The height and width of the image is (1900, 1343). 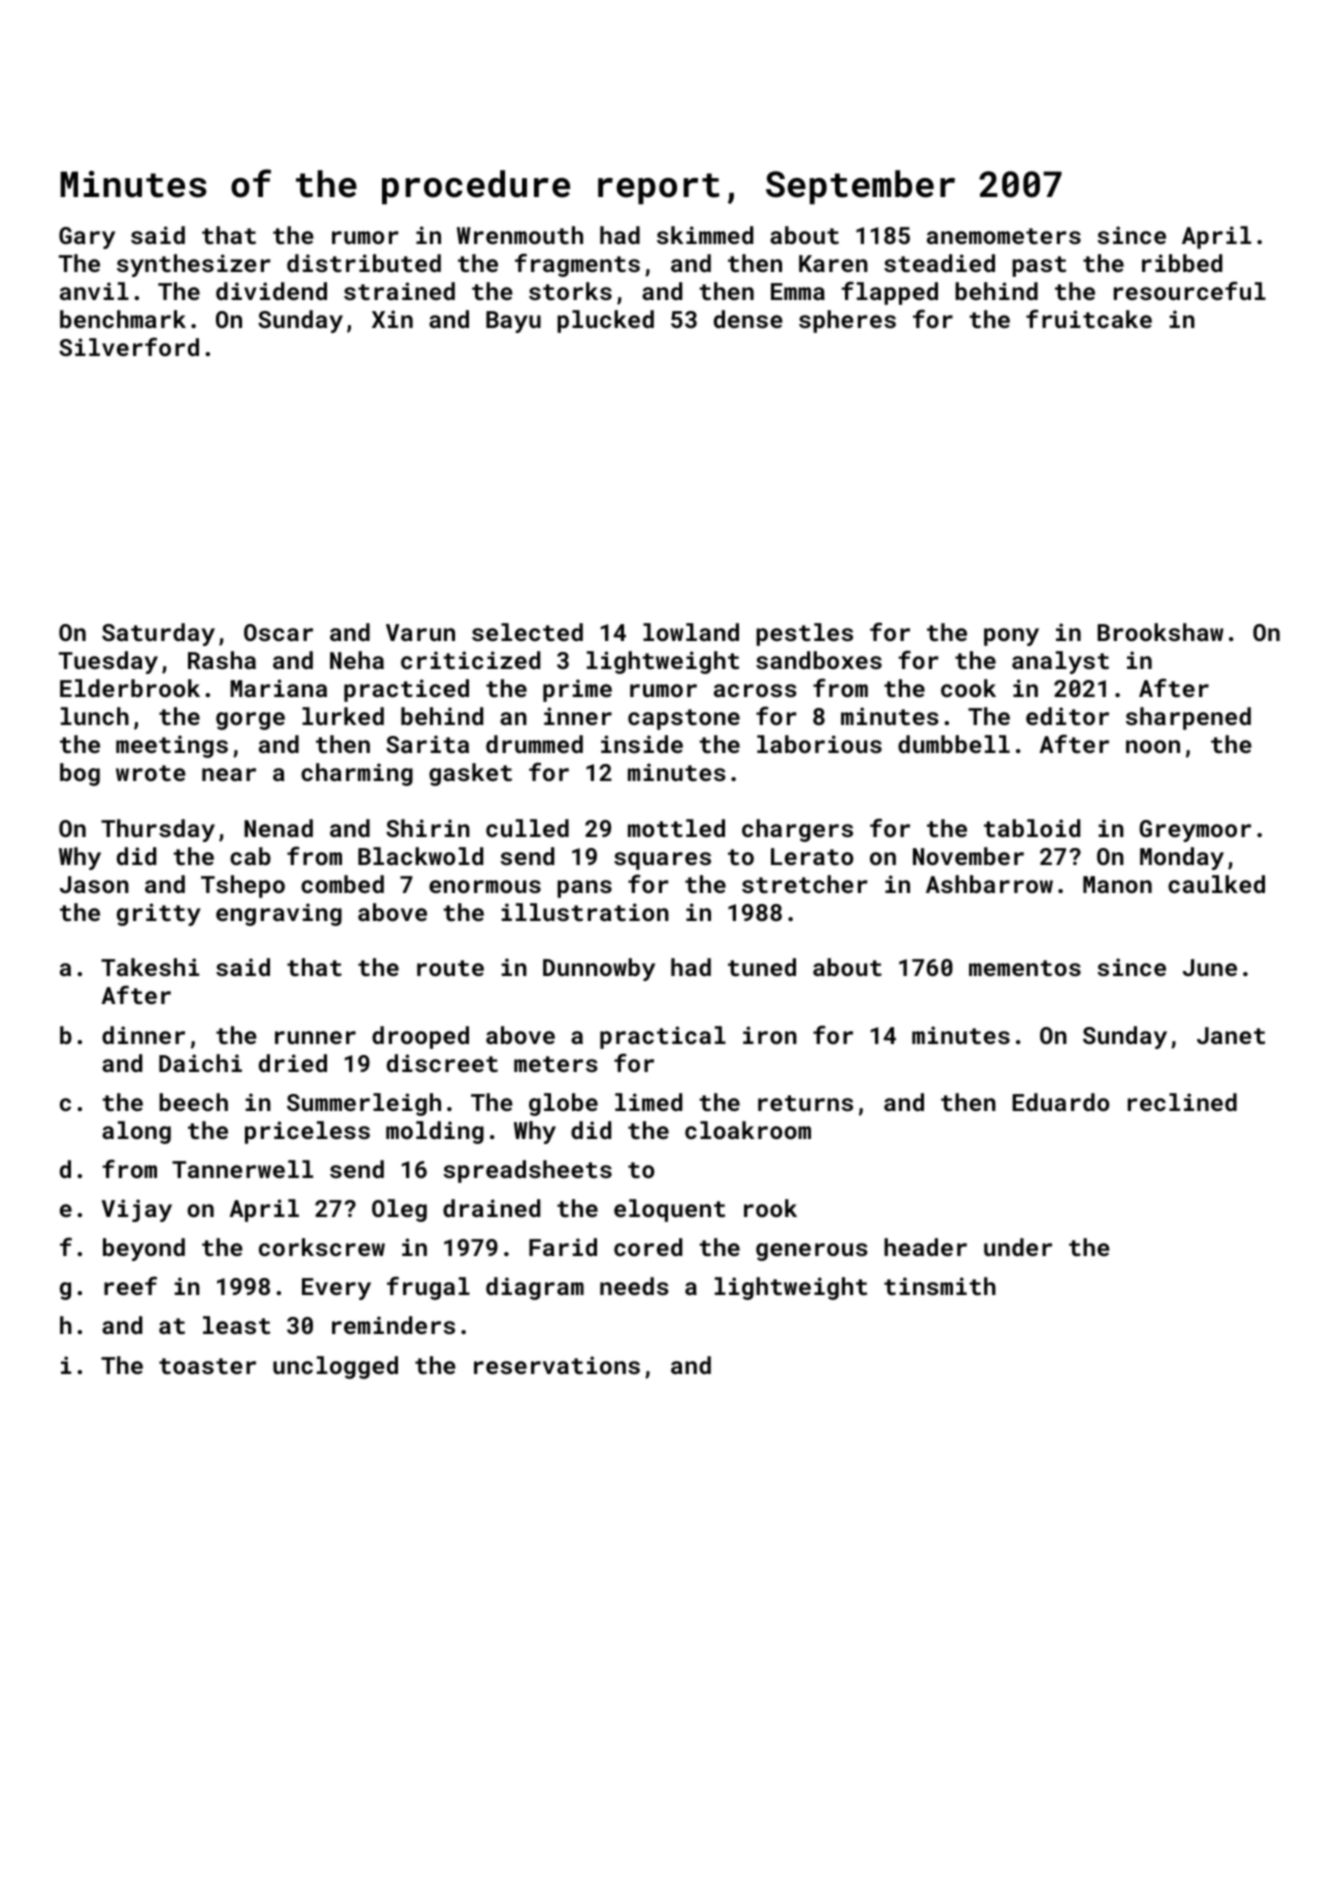 I want to click on lowland, so click(x=691, y=632).
